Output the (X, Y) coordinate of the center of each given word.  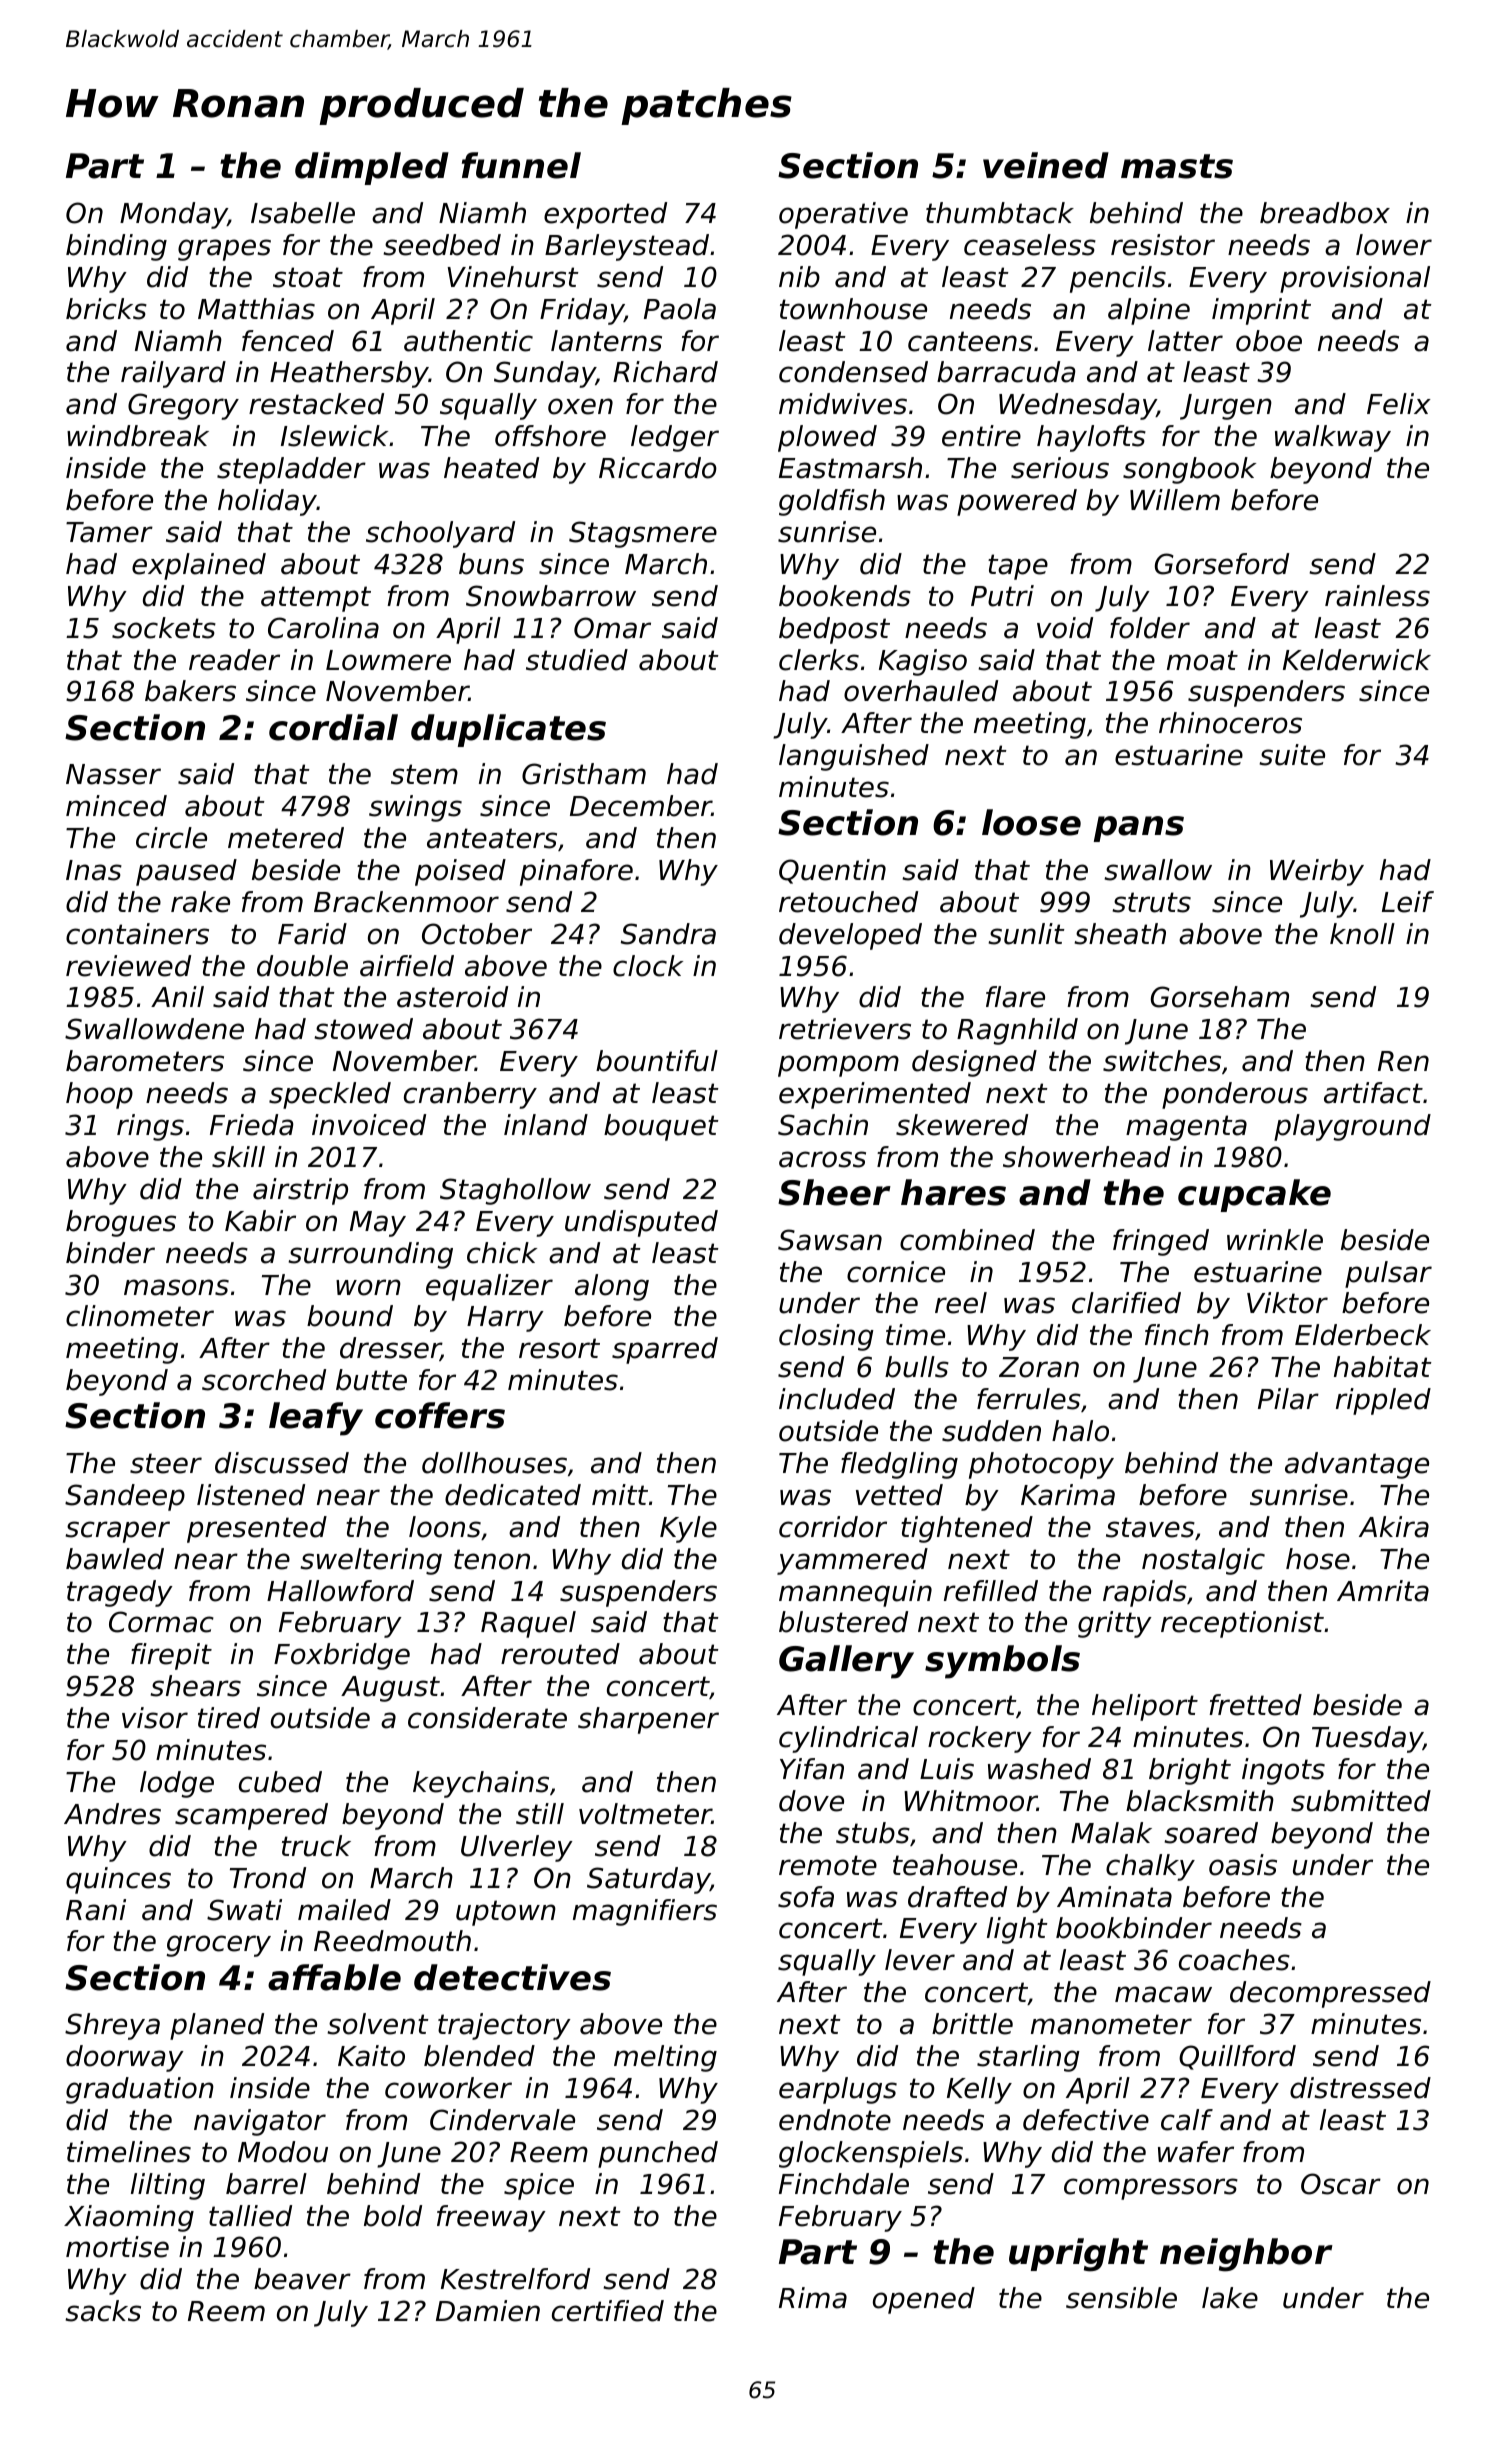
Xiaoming (129, 2218)
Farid (312, 934)
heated (491, 468)
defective (1086, 2120)
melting (665, 2058)
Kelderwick (1357, 660)
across (822, 1159)
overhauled (921, 691)
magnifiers (645, 1912)
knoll (1362, 934)
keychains (481, 1784)
